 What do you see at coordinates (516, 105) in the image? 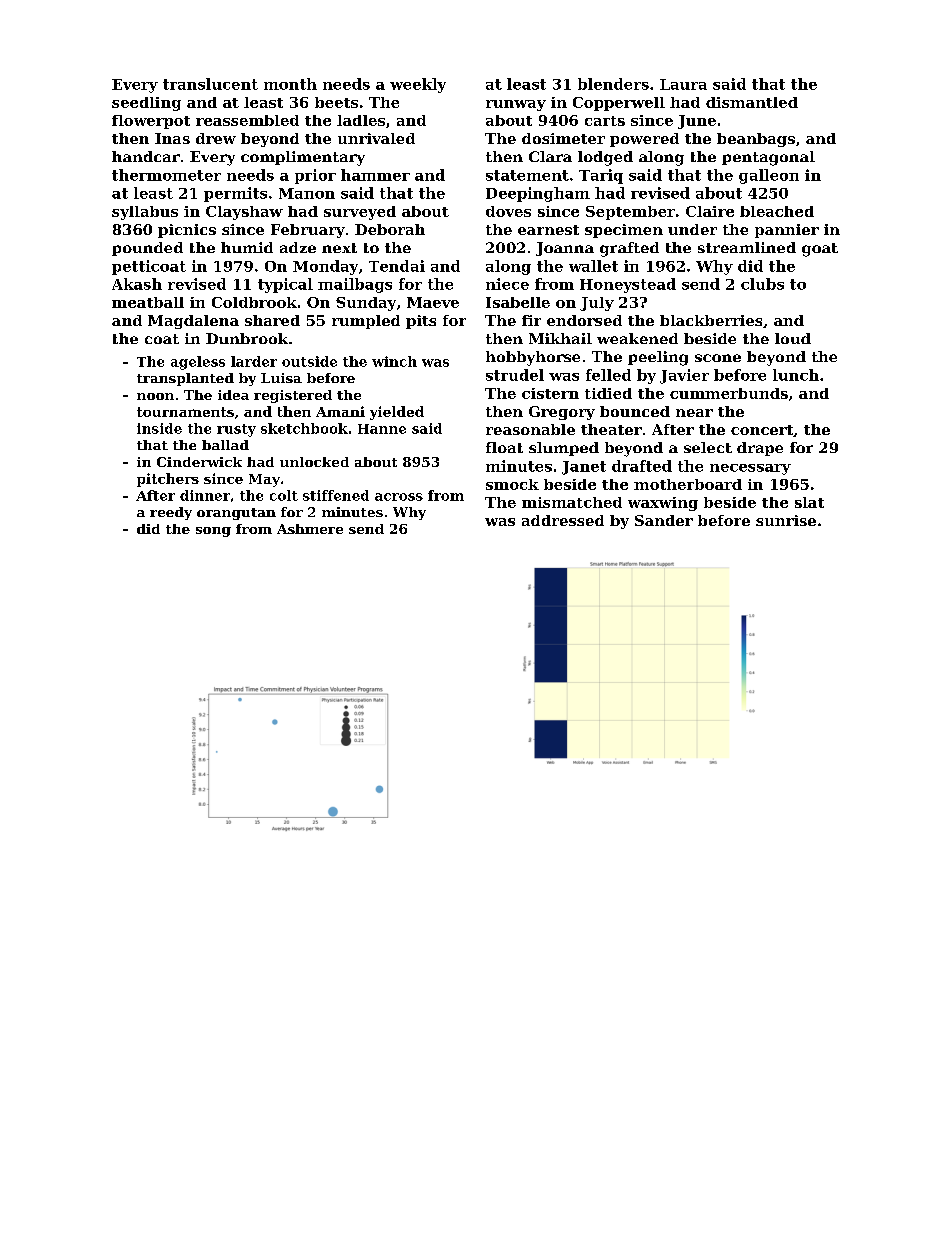
I see `runway` at bounding box center [516, 105].
